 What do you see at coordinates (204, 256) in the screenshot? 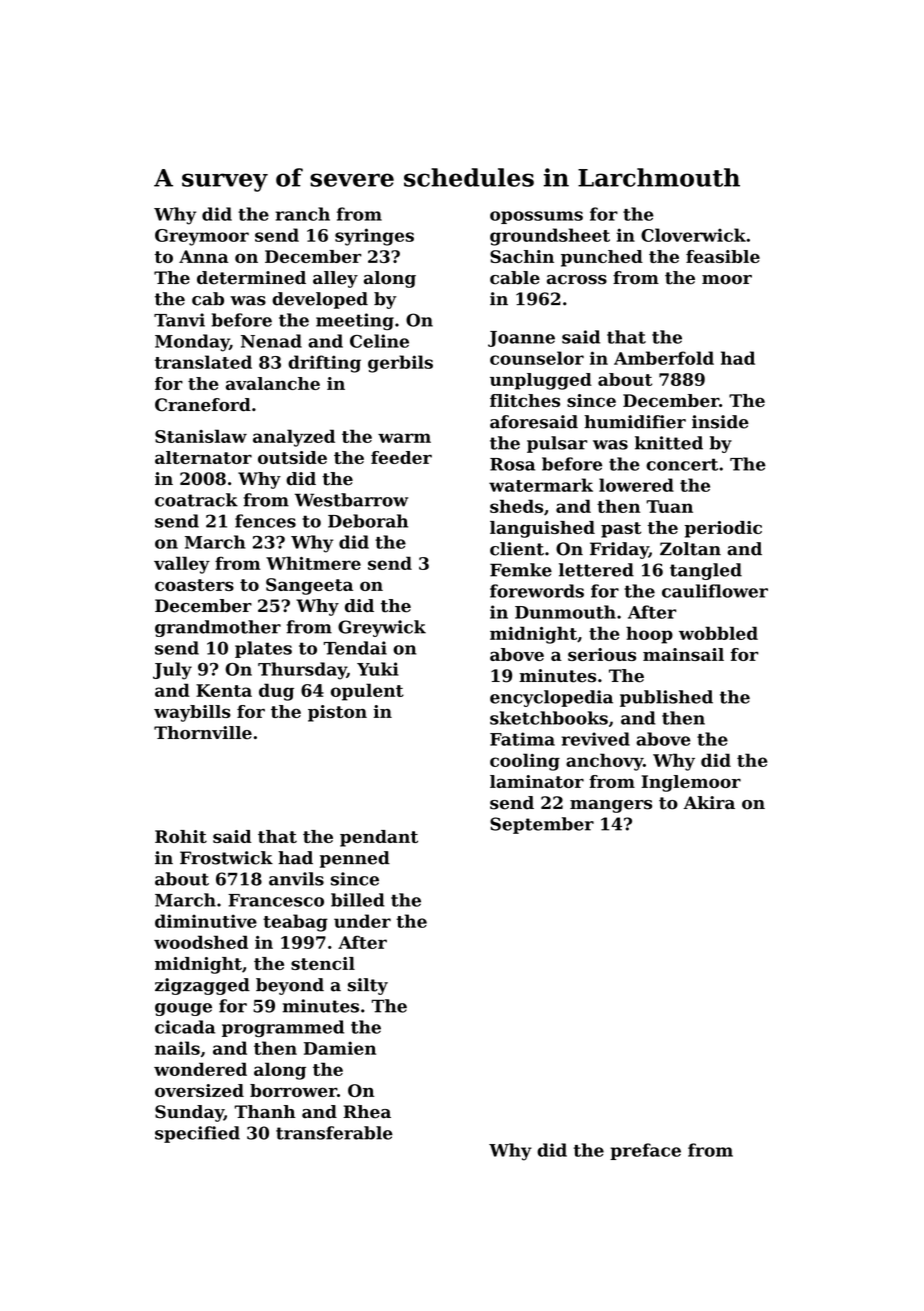
I see `Anna` at bounding box center [204, 256].
